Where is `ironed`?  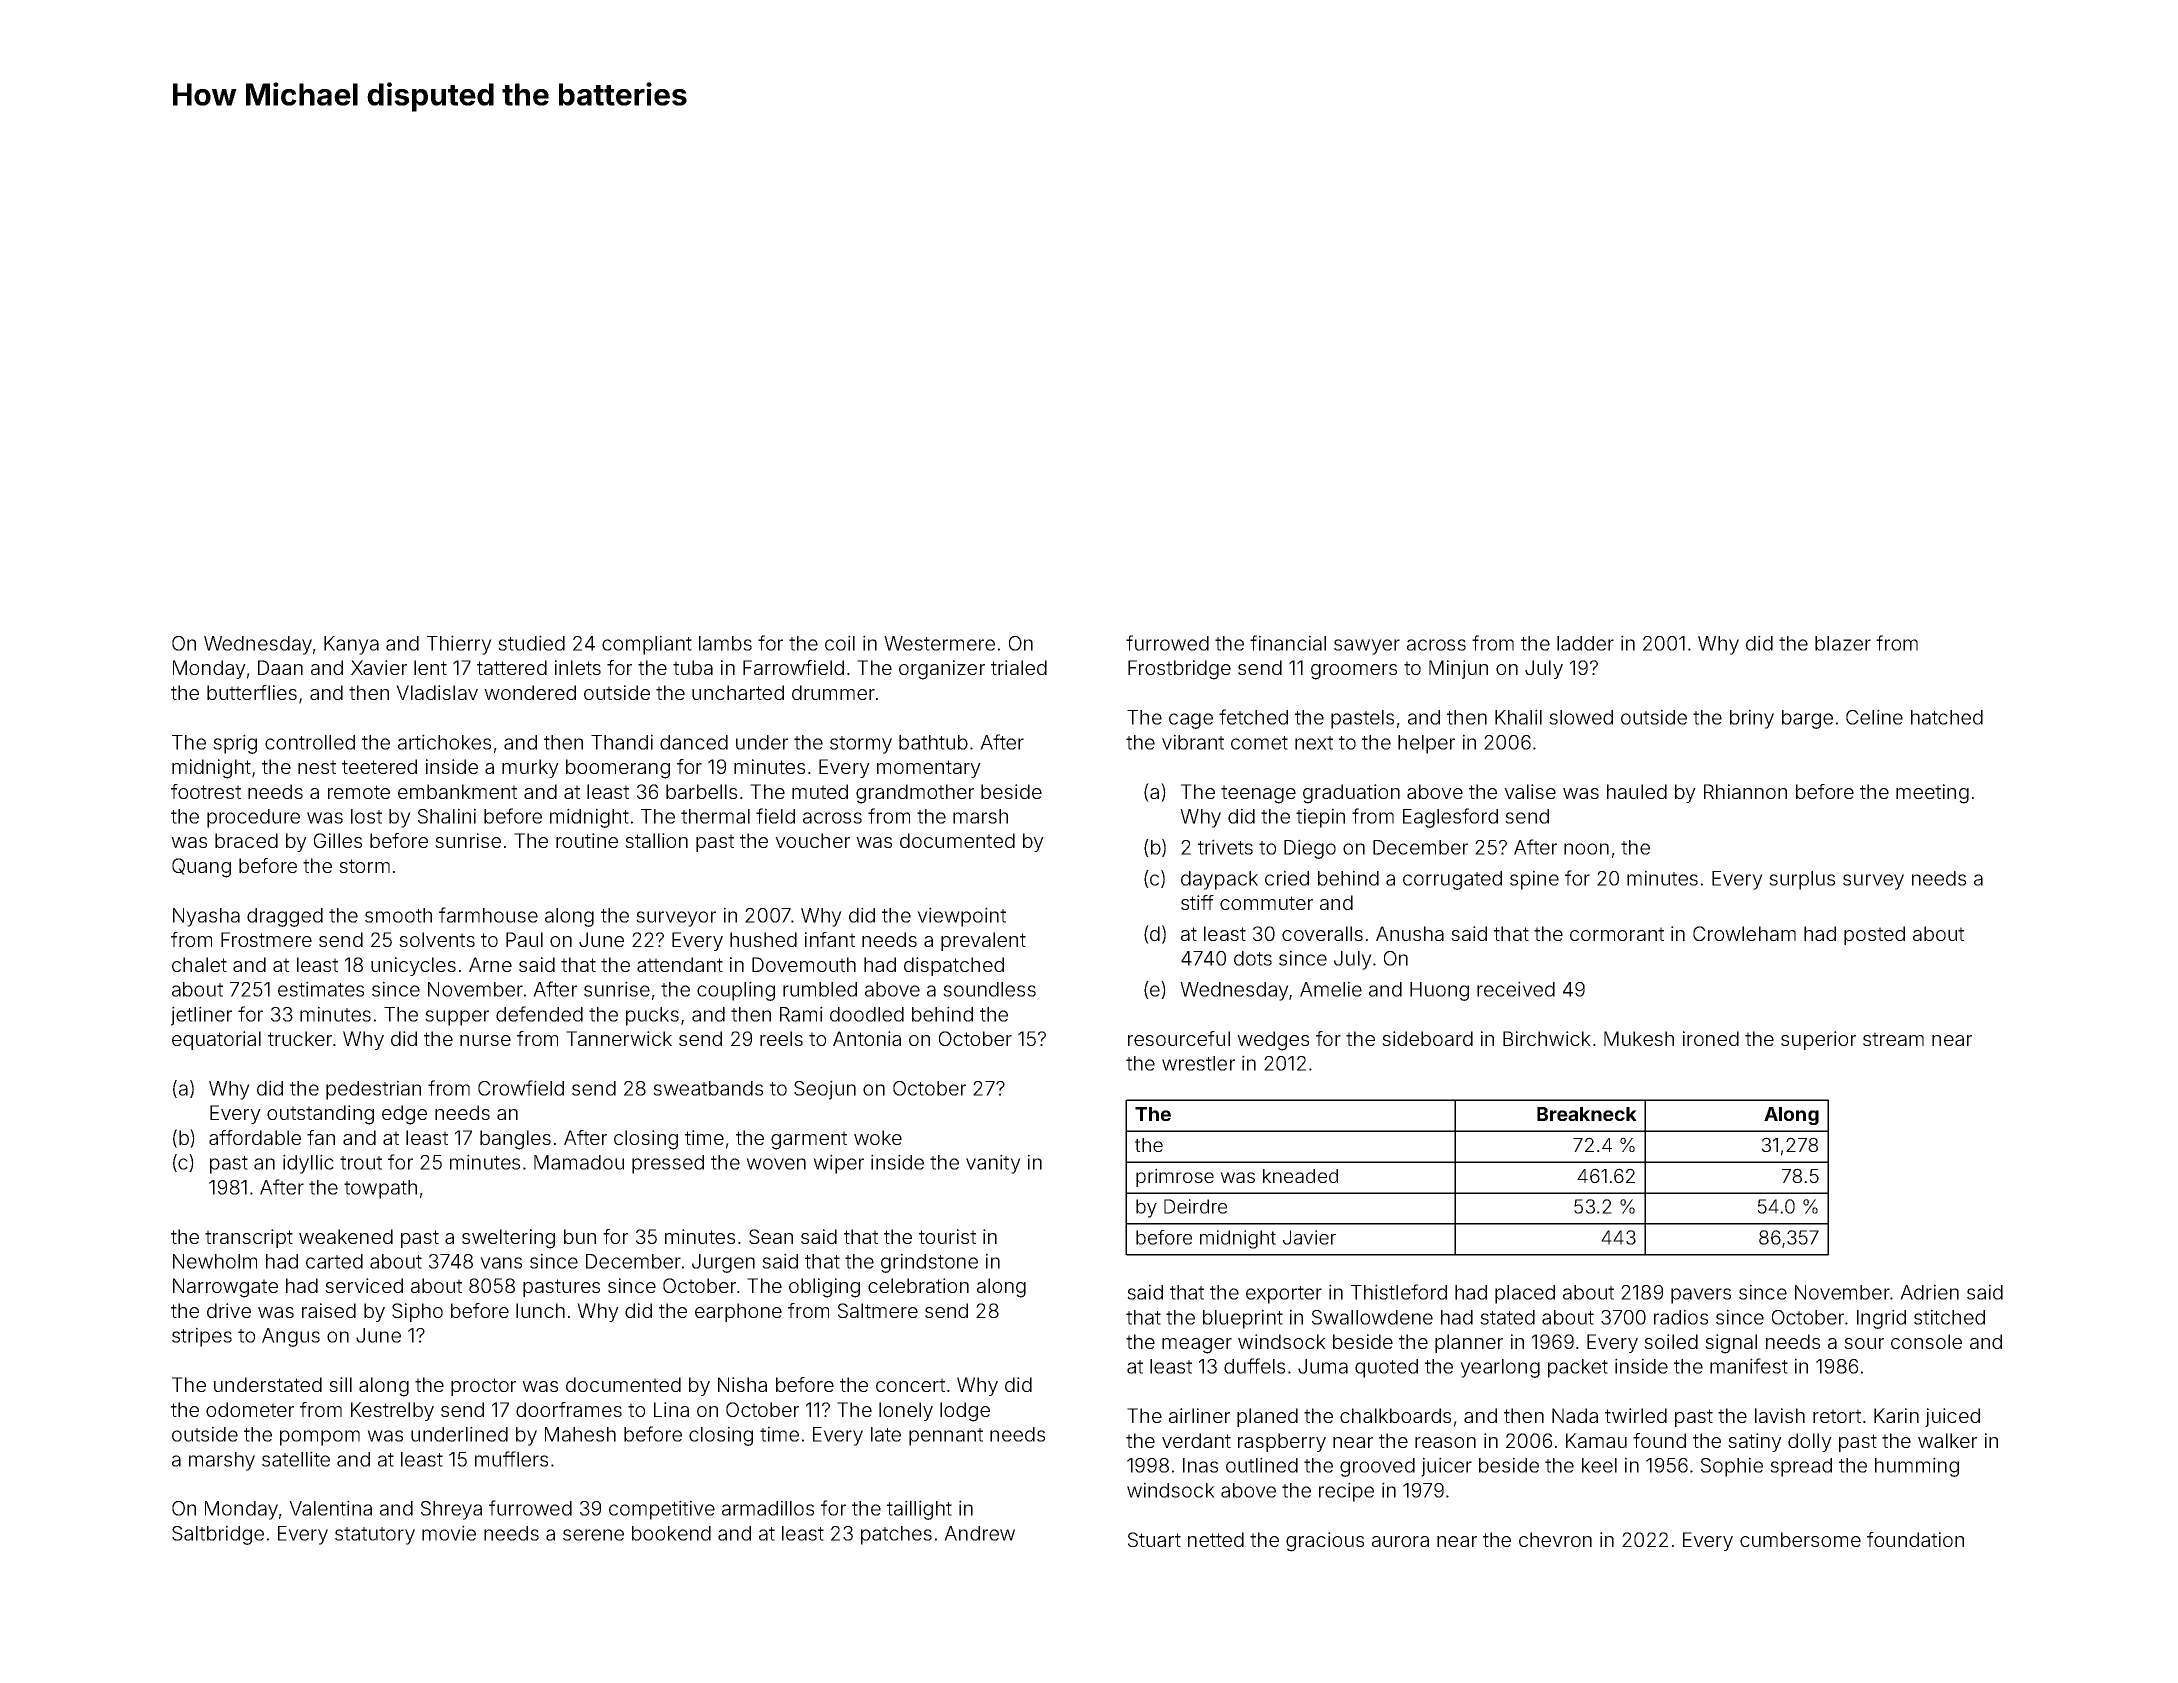 ironed is located at coordinates (1711, 1038).
